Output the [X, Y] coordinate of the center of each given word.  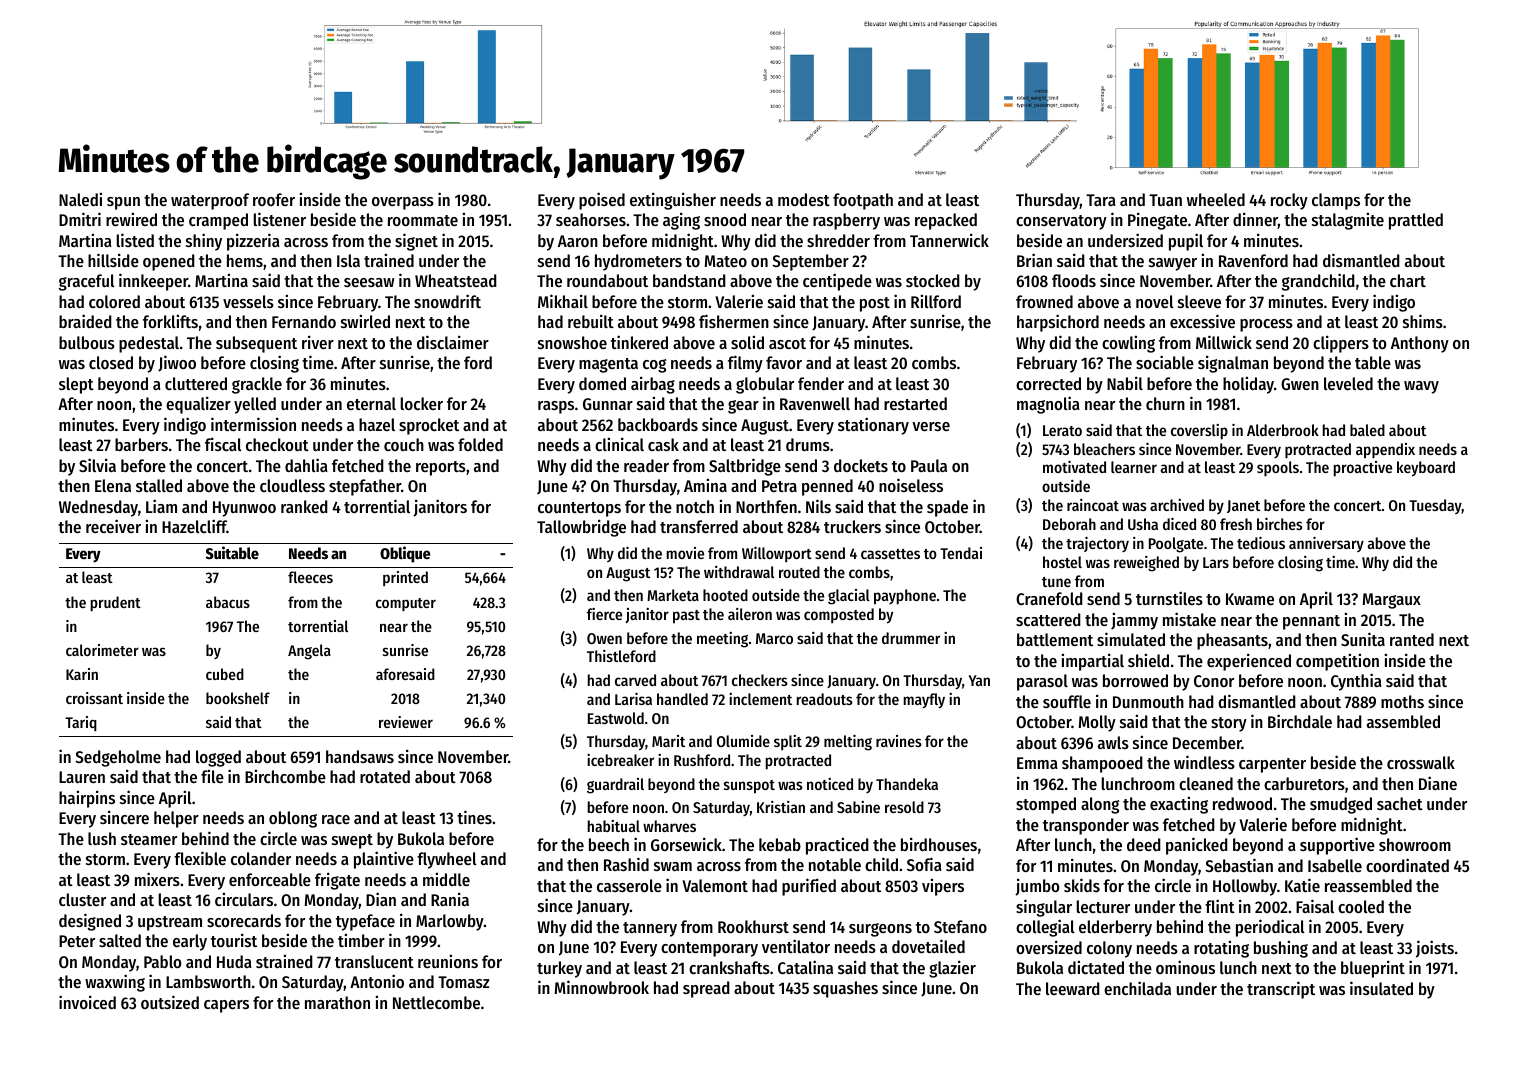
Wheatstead [456, 280]
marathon [337, 1002]
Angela [309, 652]
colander [261, 858]
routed [799, 572]
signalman [1233, 364]
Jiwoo [177, 363]
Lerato [1062, 430]
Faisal [1315, 906]
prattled [1416, 221]
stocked [933, 280]
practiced [837, 846]
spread [706, 989]
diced [1179, 524]
